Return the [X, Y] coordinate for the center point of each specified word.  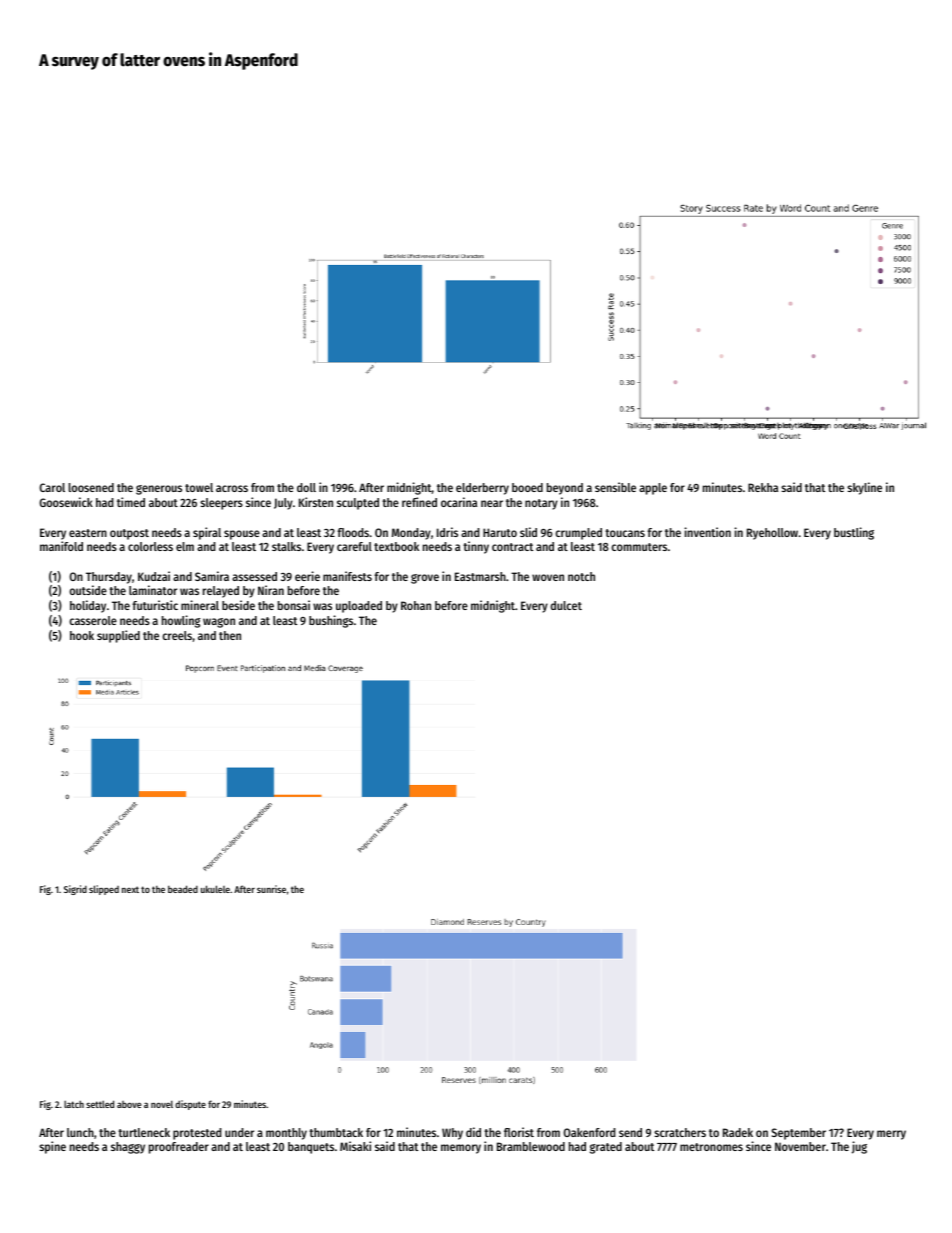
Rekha [763, 487]
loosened [91, 487]
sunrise [271, 889]
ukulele [215, 889]
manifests [347, 576]
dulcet [566, 605]
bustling [854, 533]
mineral [200, 605]
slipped [104, 890]
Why [452, 1134]
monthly [286, 1134]
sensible [615, 487]
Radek [738, 1132]
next [130, 889]
